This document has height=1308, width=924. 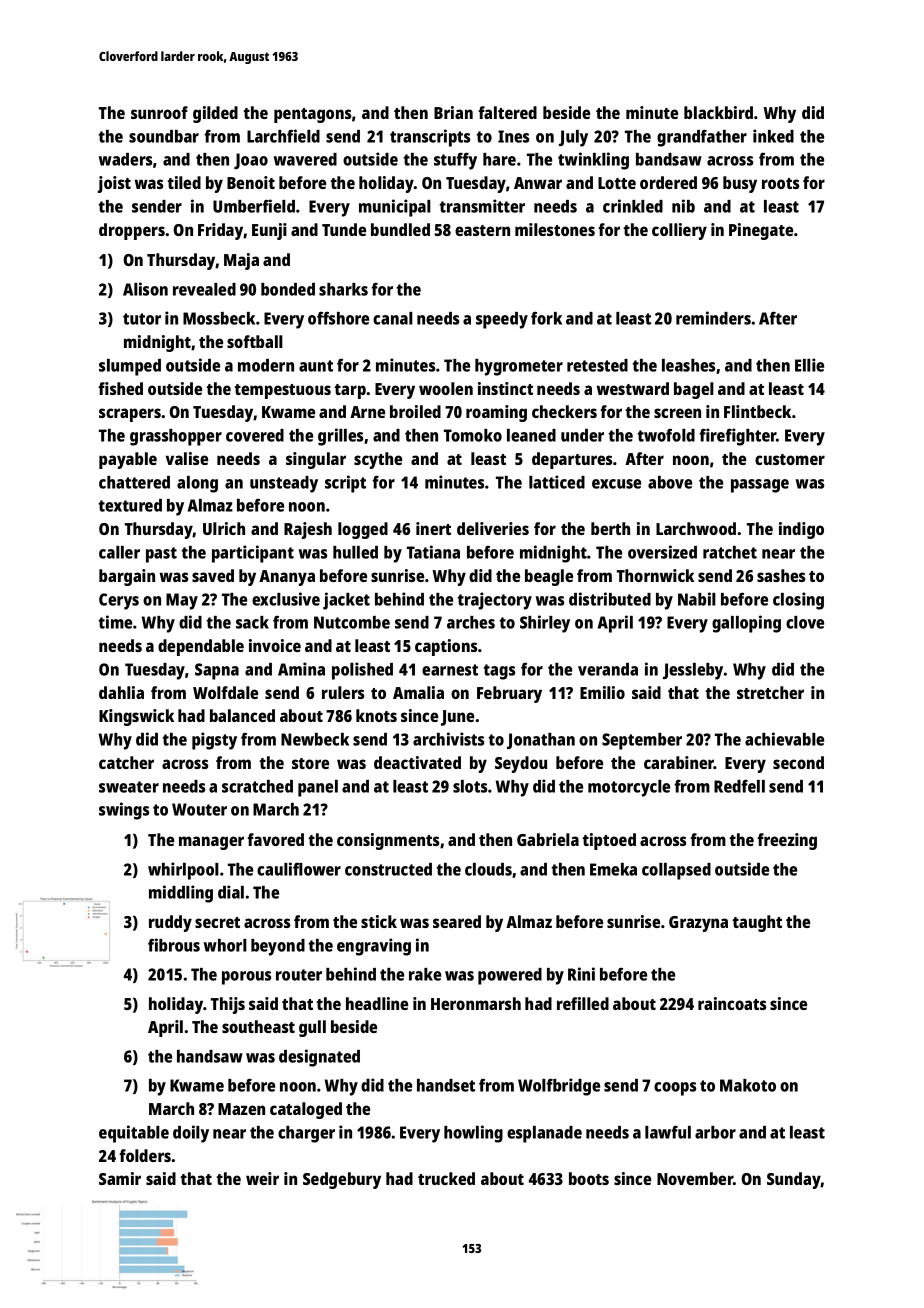 What do you see at coordinates (446, 1178) in the document?
I see `trucked` at bounding box center [446, 1178].
